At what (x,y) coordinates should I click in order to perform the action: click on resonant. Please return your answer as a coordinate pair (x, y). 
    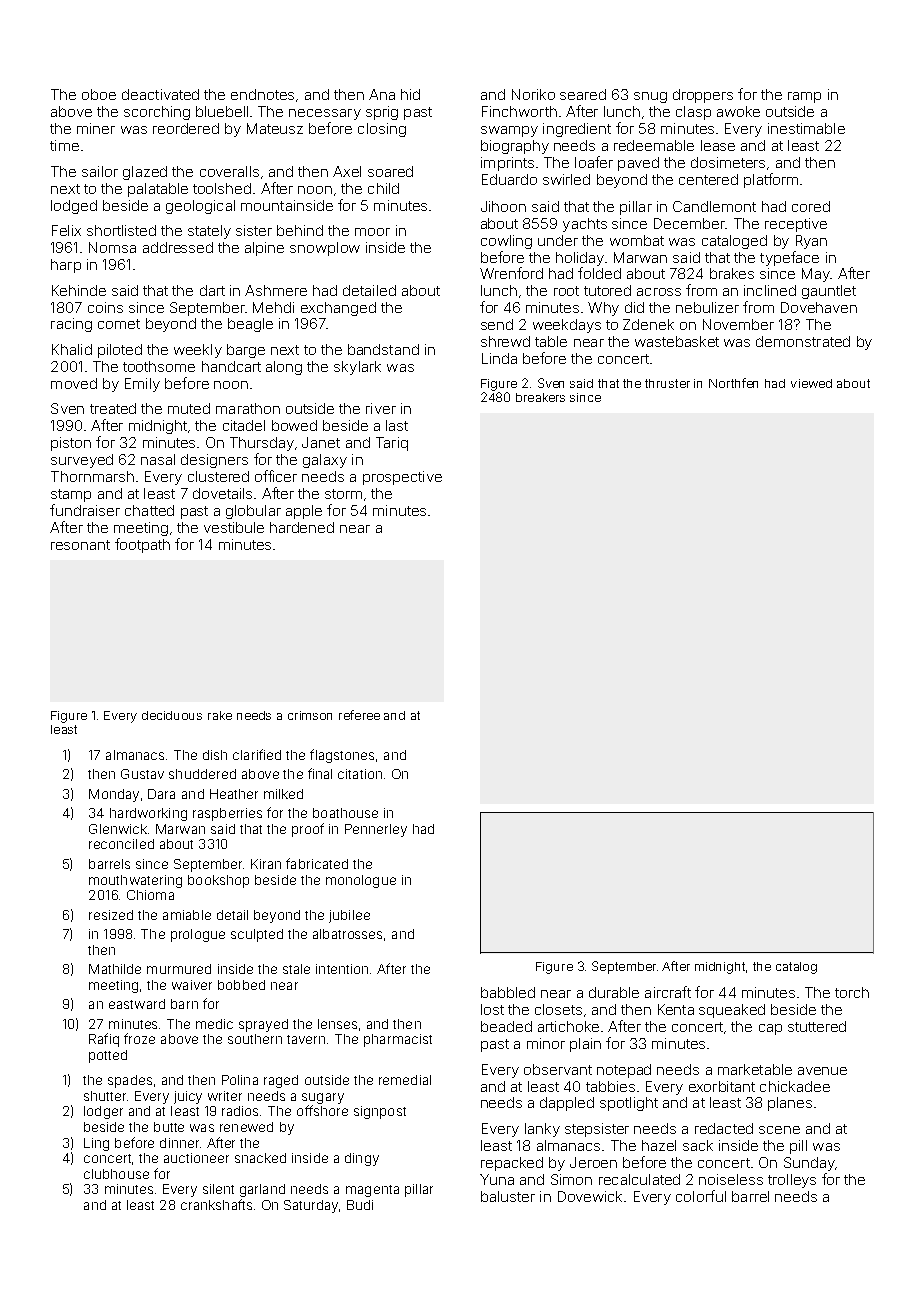
    Looking at the image, I should click on (80, 545).
